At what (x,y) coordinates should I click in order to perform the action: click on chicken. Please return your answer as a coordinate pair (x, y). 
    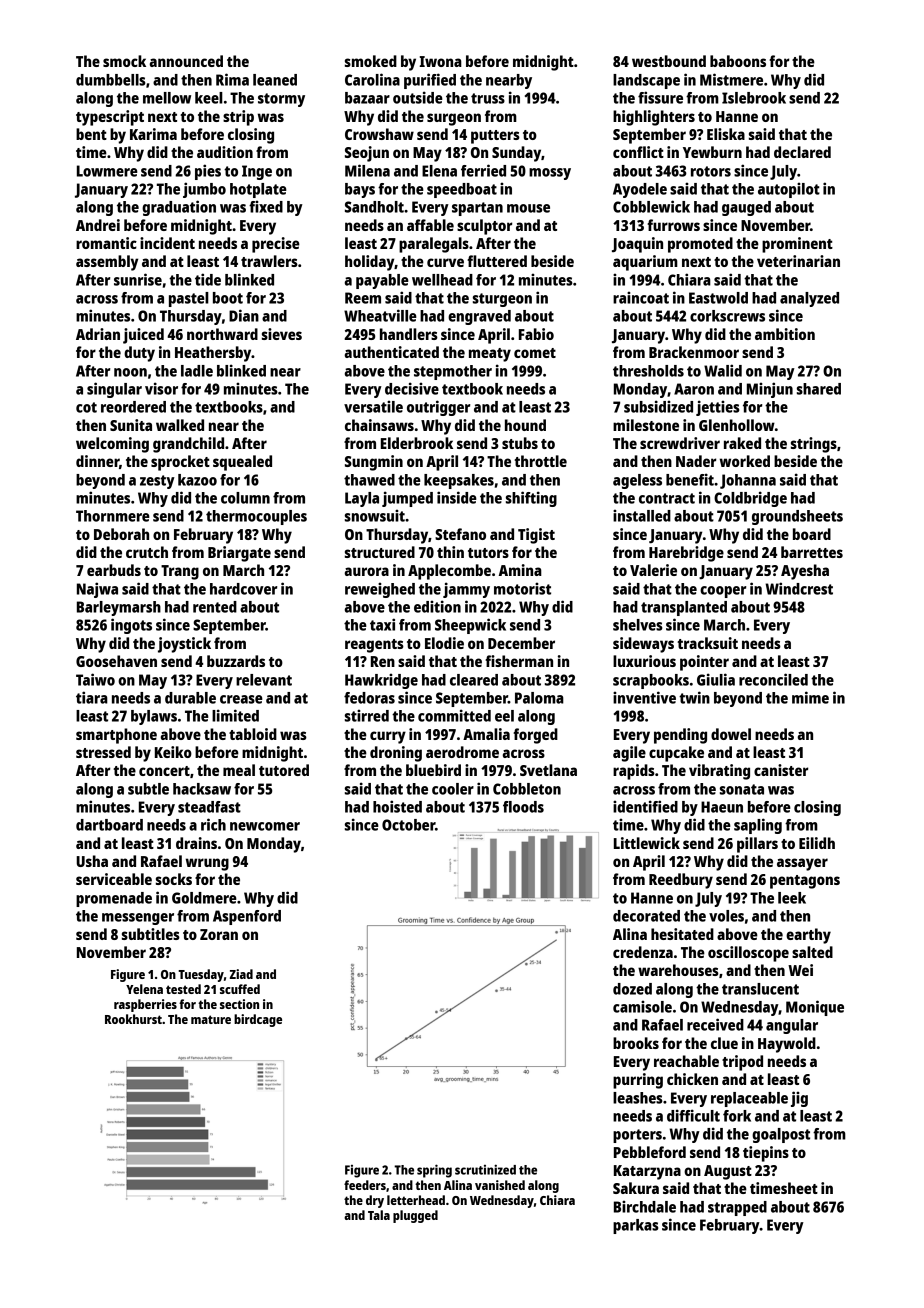
    Looking at the image, I should click on (692, 1079).
